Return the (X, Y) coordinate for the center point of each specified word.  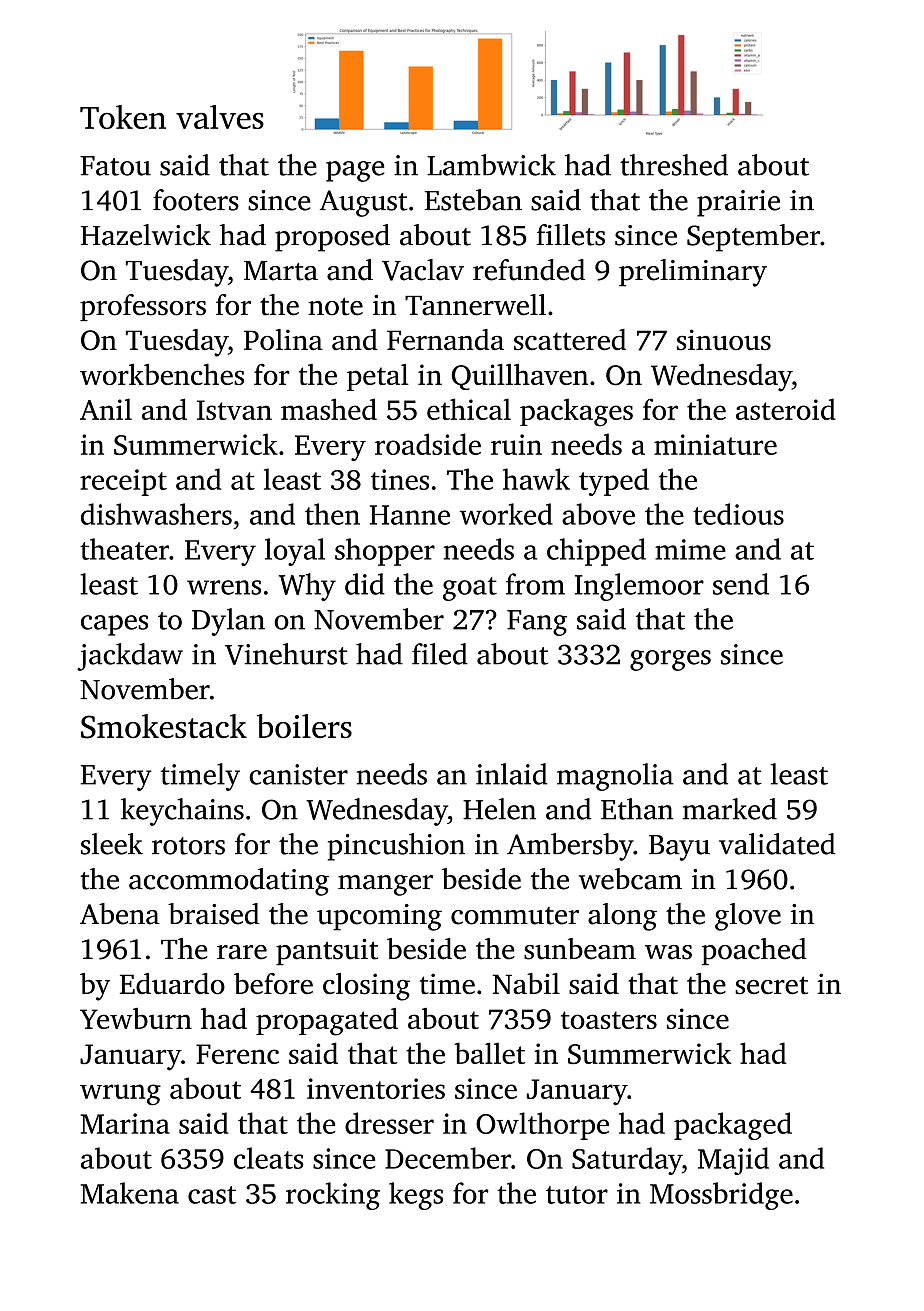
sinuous (724, 339)
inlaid (512, 774)
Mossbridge (721, 1196)
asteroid (786, 409)
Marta (281, 271)
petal (378, 377)
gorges (670, 660)
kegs (416, 1196)
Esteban (473, 200)
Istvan (234, 410)
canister (298, 774)
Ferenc (237, 1054)
